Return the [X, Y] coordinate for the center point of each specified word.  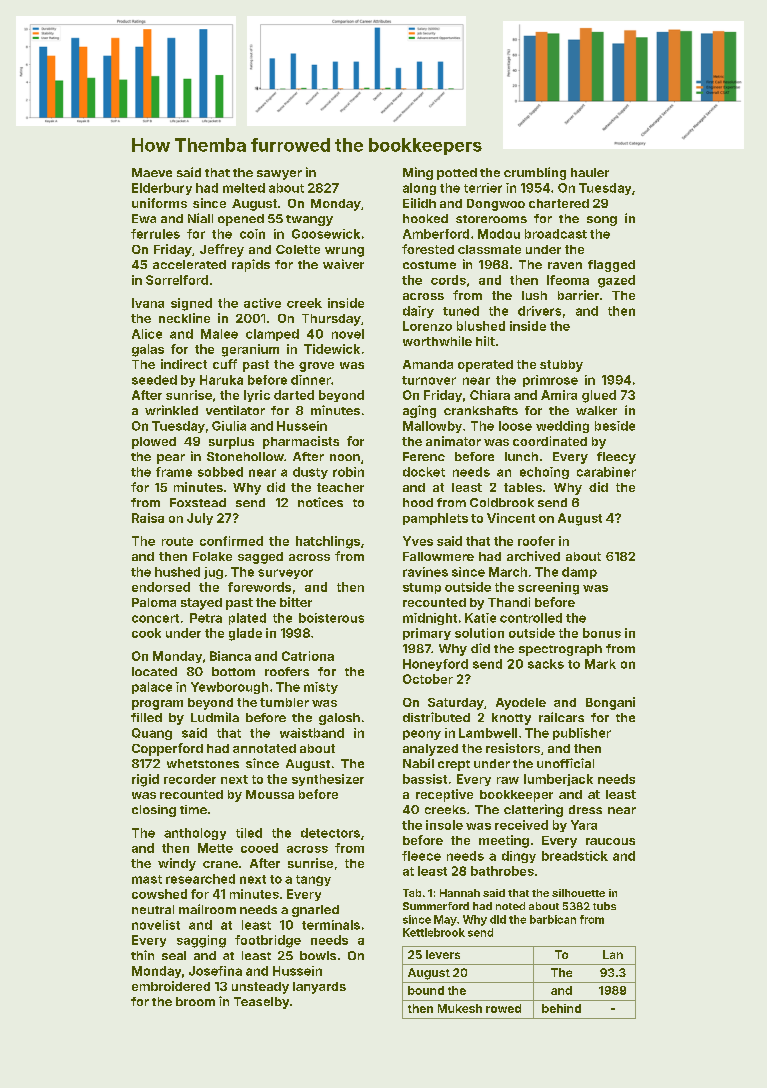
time [193, 809]
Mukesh [460, 1008]
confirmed [231, 541]
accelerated [189, 264]
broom [195, 1001]
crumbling [535, 173]
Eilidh [419, 203]
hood [418, 502]
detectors [330, 833]
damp [579, 573]
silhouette [578, 893]
